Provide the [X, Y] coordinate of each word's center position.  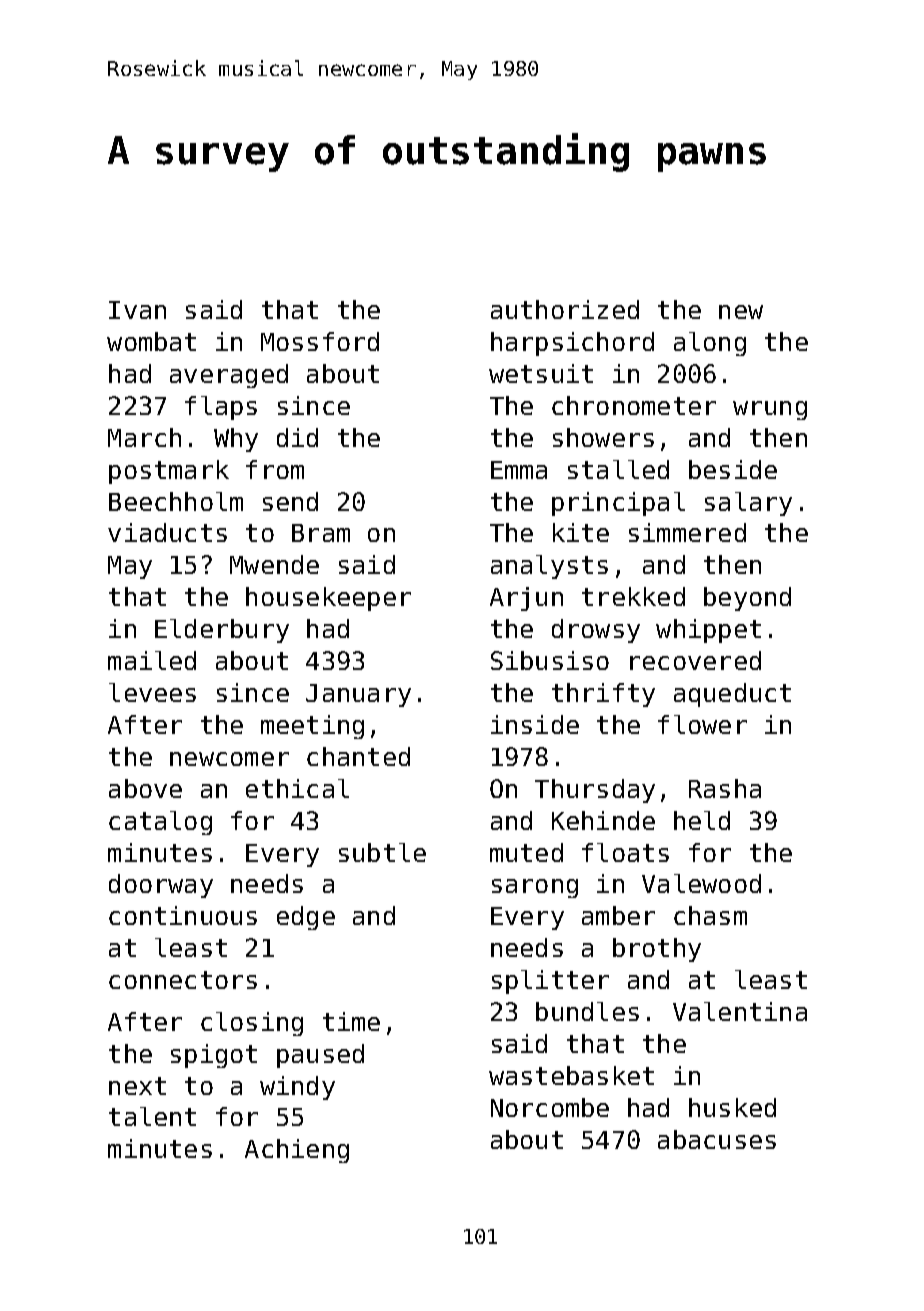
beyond [747, 599]
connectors [183, 980]
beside [733, 469]
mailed [152, 660]
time [351, 1021]
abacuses [717, 1139]
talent [152, 1116]
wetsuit [541, 373]
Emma [519, 470]
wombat [151, 341]
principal [618, 504]
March [144, 437]
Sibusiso [550, 660]
